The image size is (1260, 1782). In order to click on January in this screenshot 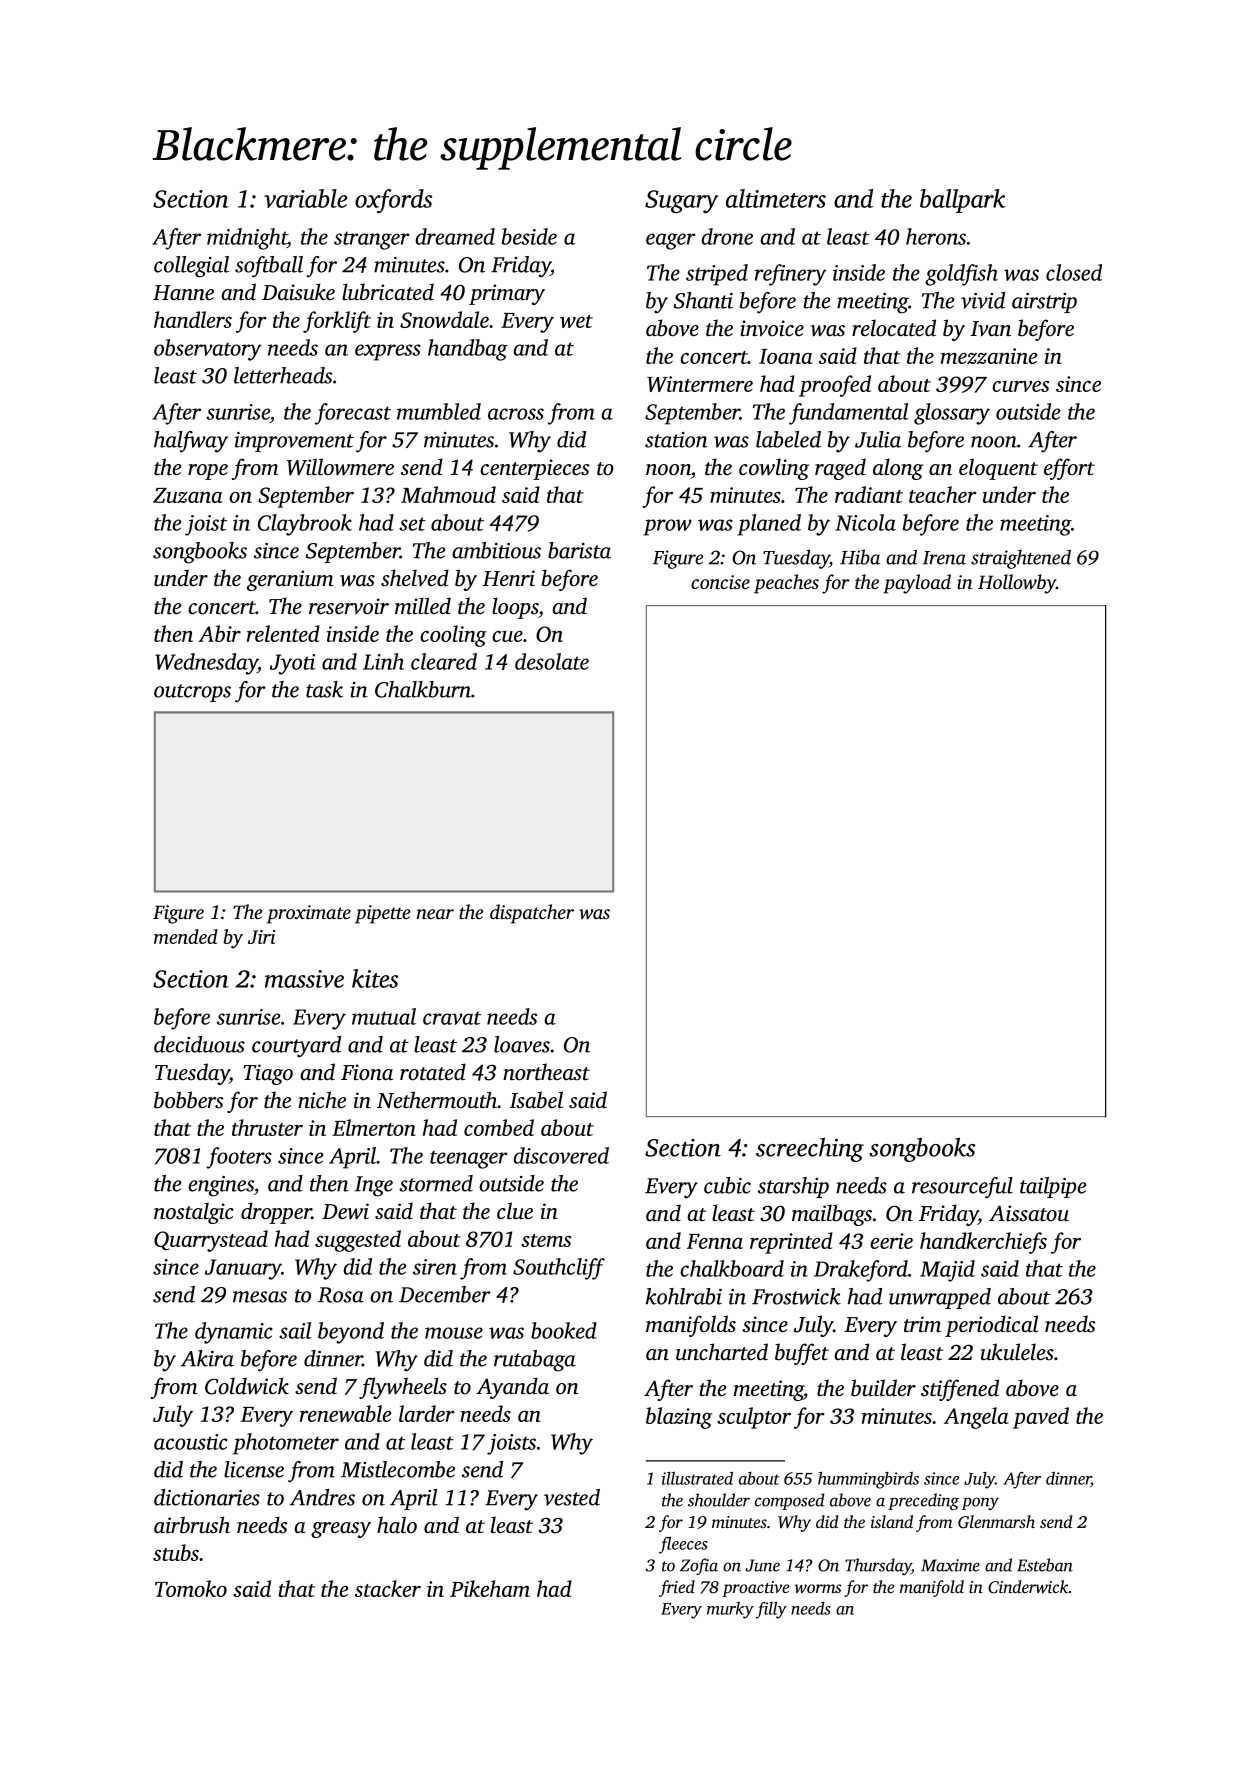, I will do `click(243, 1269)`.
